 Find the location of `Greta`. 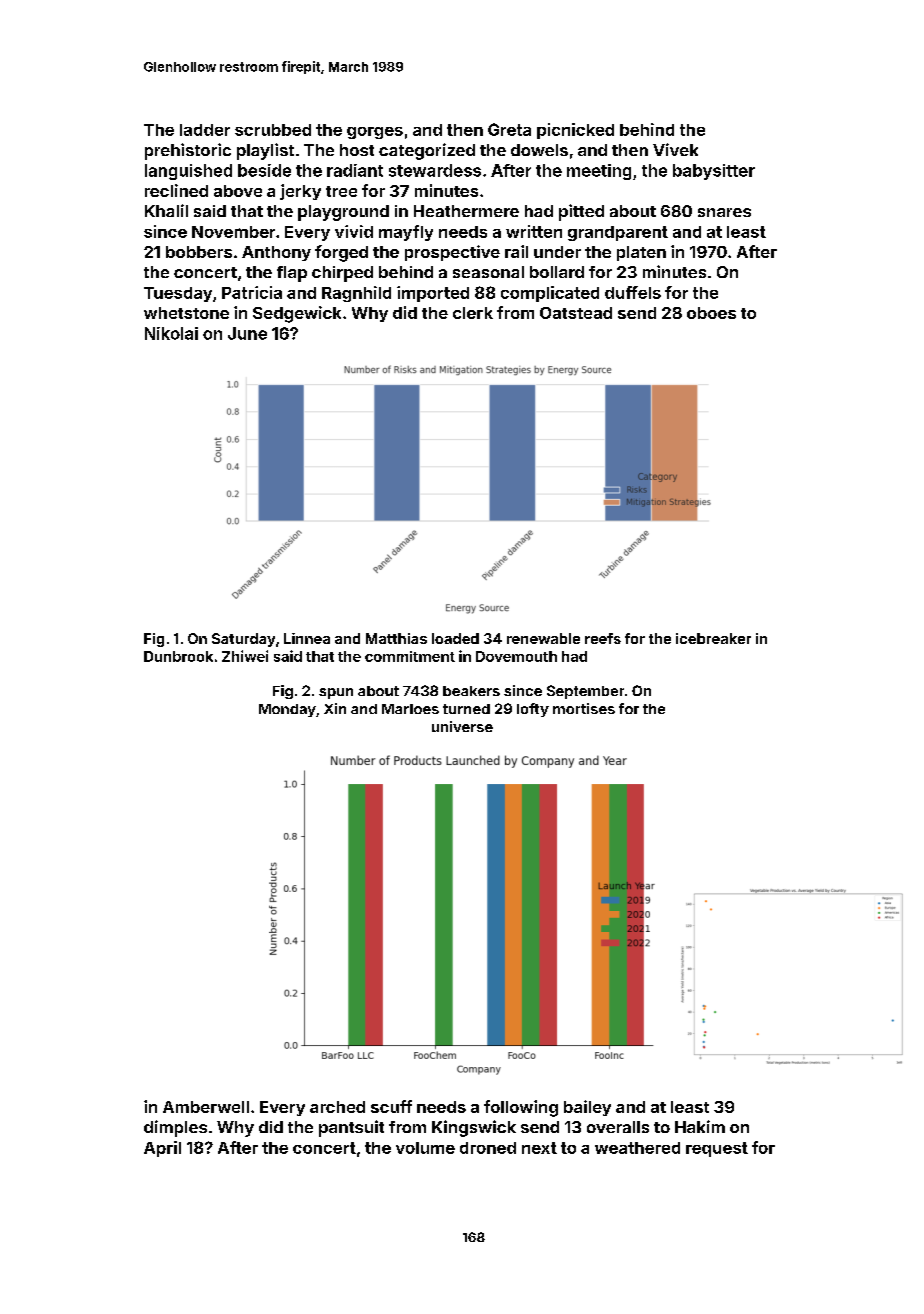

Greta is located at coordinates (509, 129).
